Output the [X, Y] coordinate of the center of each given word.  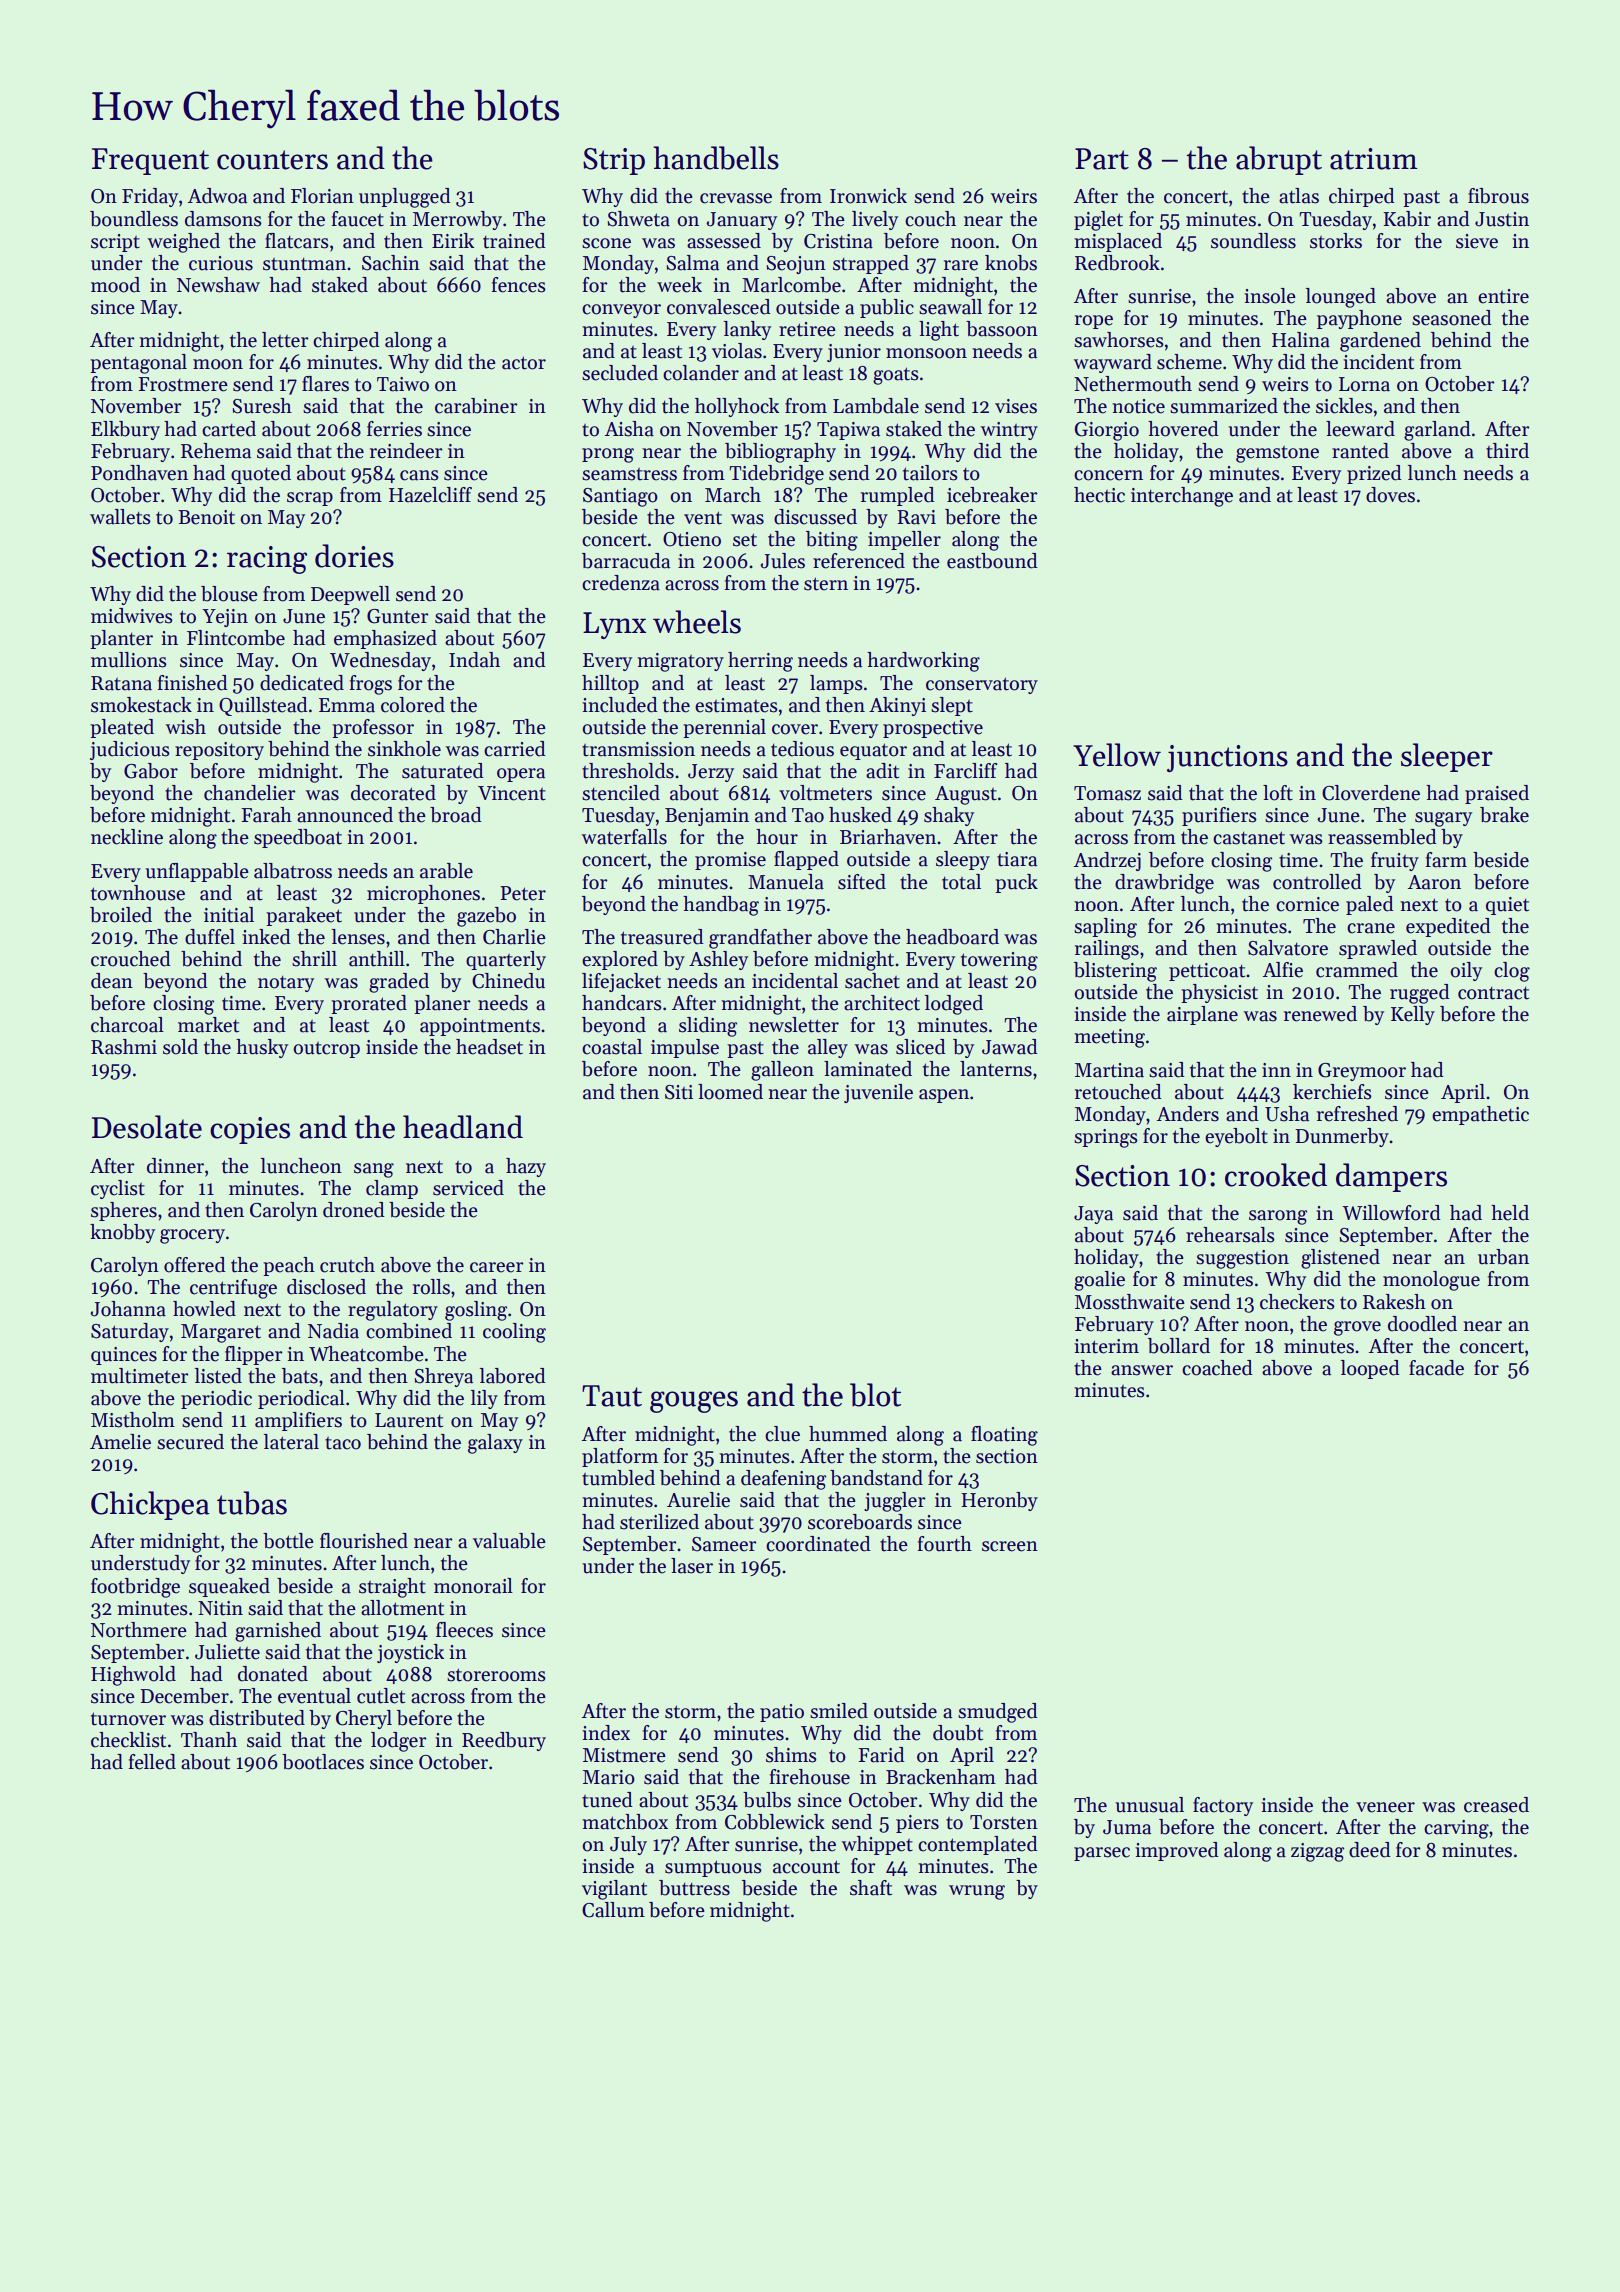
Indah [474, 660]
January [742, 221]
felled [152, 1762]
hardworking [923, 662]
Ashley [718, 960]
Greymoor [1362, 1072]
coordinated [818, 1544]
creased [1496, 1805]
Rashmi [124, 1047]
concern [1108, 475]
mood [115, 285]
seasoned [1452, 318]
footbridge [135, 1588]
